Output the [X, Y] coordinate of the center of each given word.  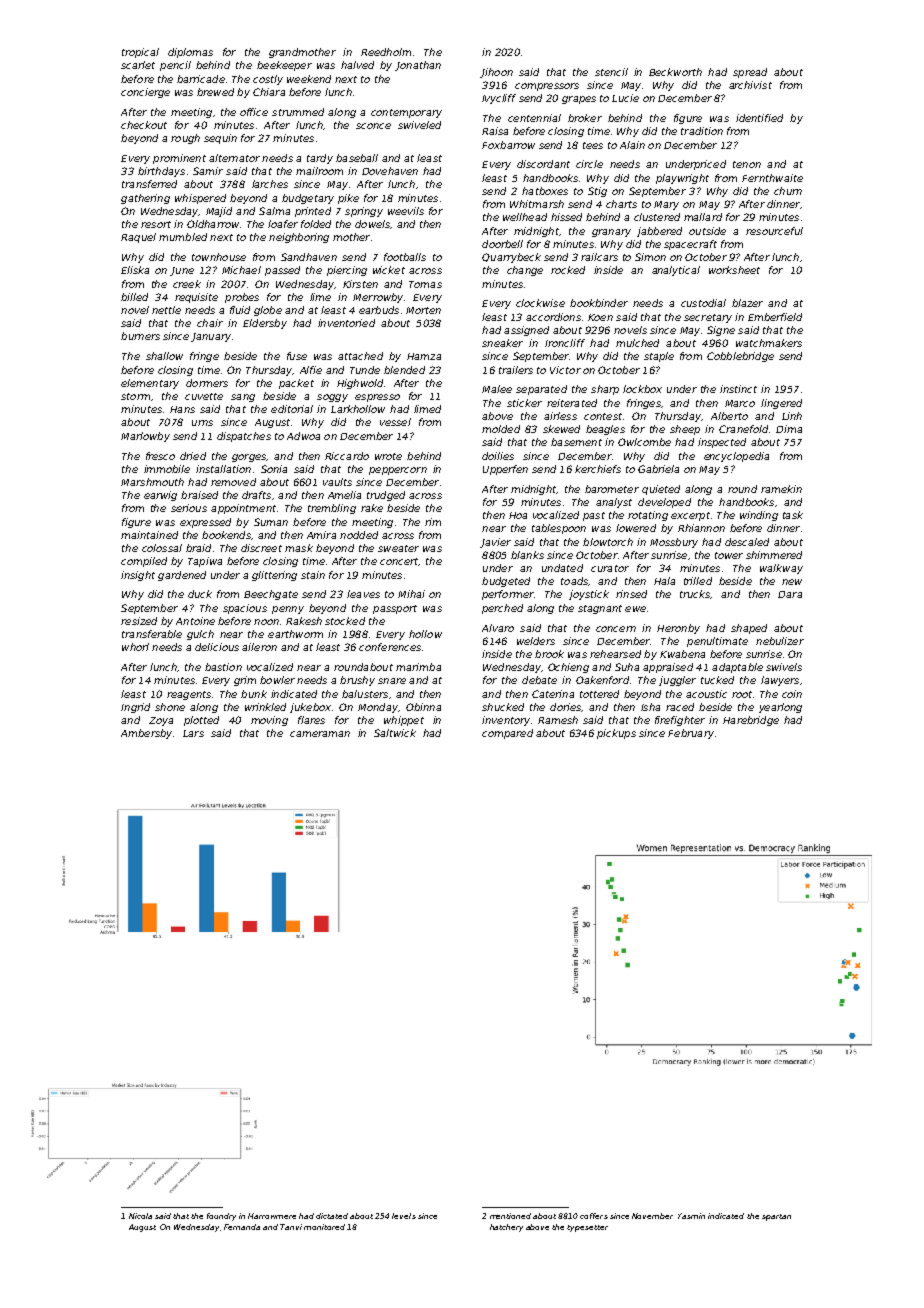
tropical [140, 53]
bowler [277, 680]
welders [536, 641]
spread [750, 73]
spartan [776, 1217]
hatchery [506, 1228]
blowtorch [608, 542]
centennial [534, 118]
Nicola [140, 1216]
